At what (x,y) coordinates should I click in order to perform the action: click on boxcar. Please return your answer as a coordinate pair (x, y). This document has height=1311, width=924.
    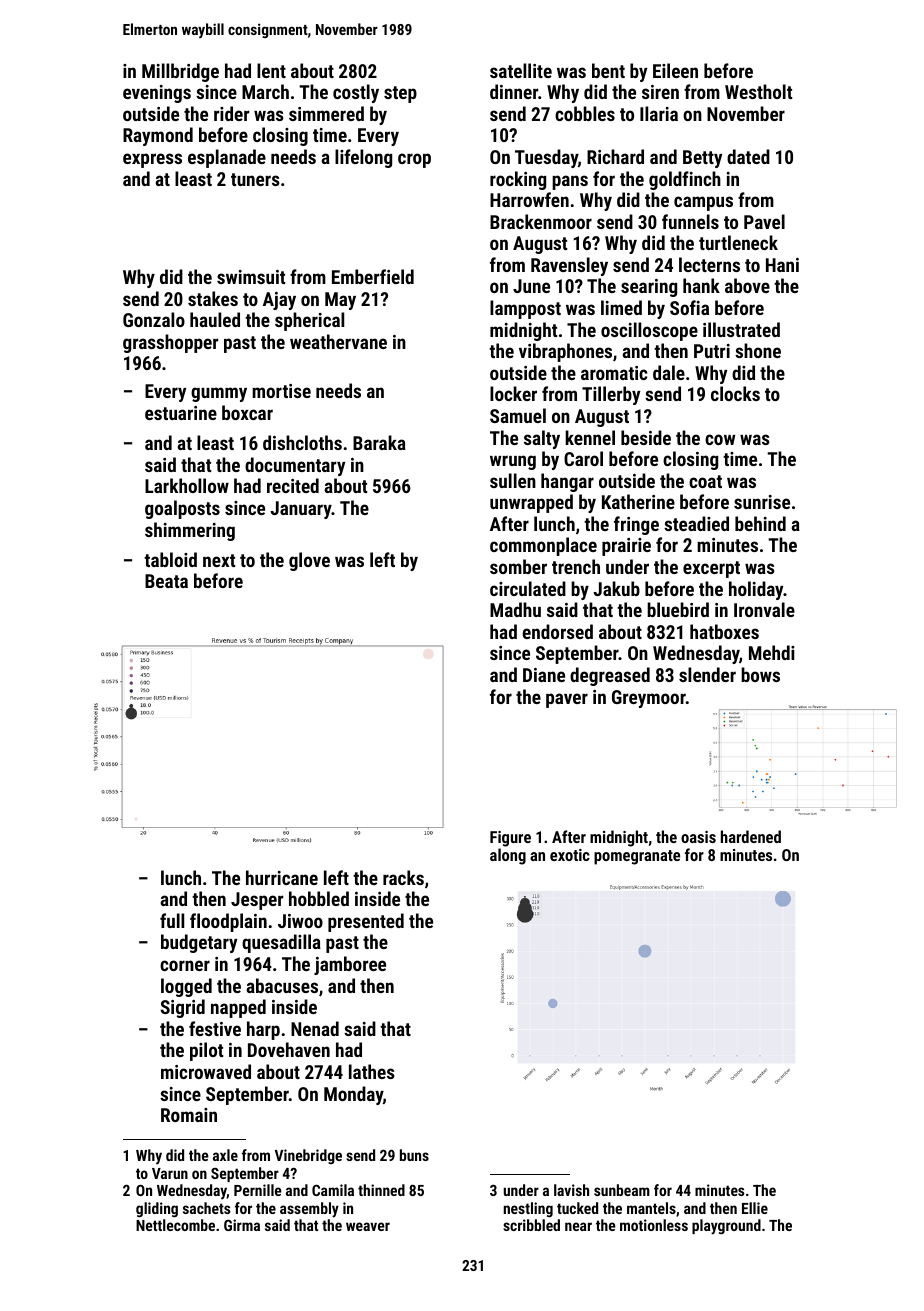
    Looking at the image, I should click on (247, 412).
